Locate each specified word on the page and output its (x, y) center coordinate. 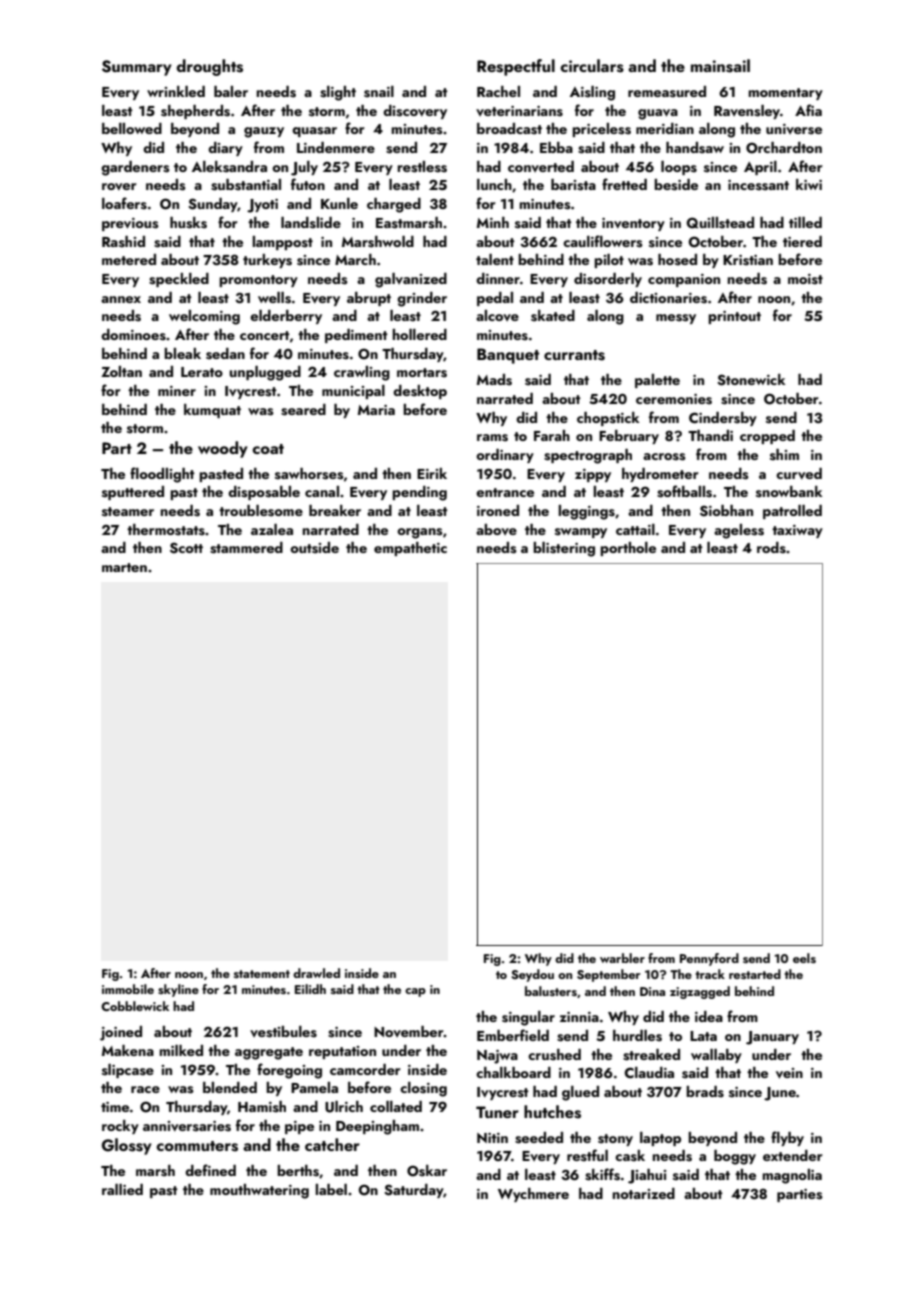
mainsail (720, 66)
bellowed (132, 128)
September (609, 975)
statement (262, 974)
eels (804, 958)
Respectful (516, 67)
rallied (122, 1189)
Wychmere (533, 1195)
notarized (643, 1193)
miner (177, 391)
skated (553, 316)
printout (734, 317)
